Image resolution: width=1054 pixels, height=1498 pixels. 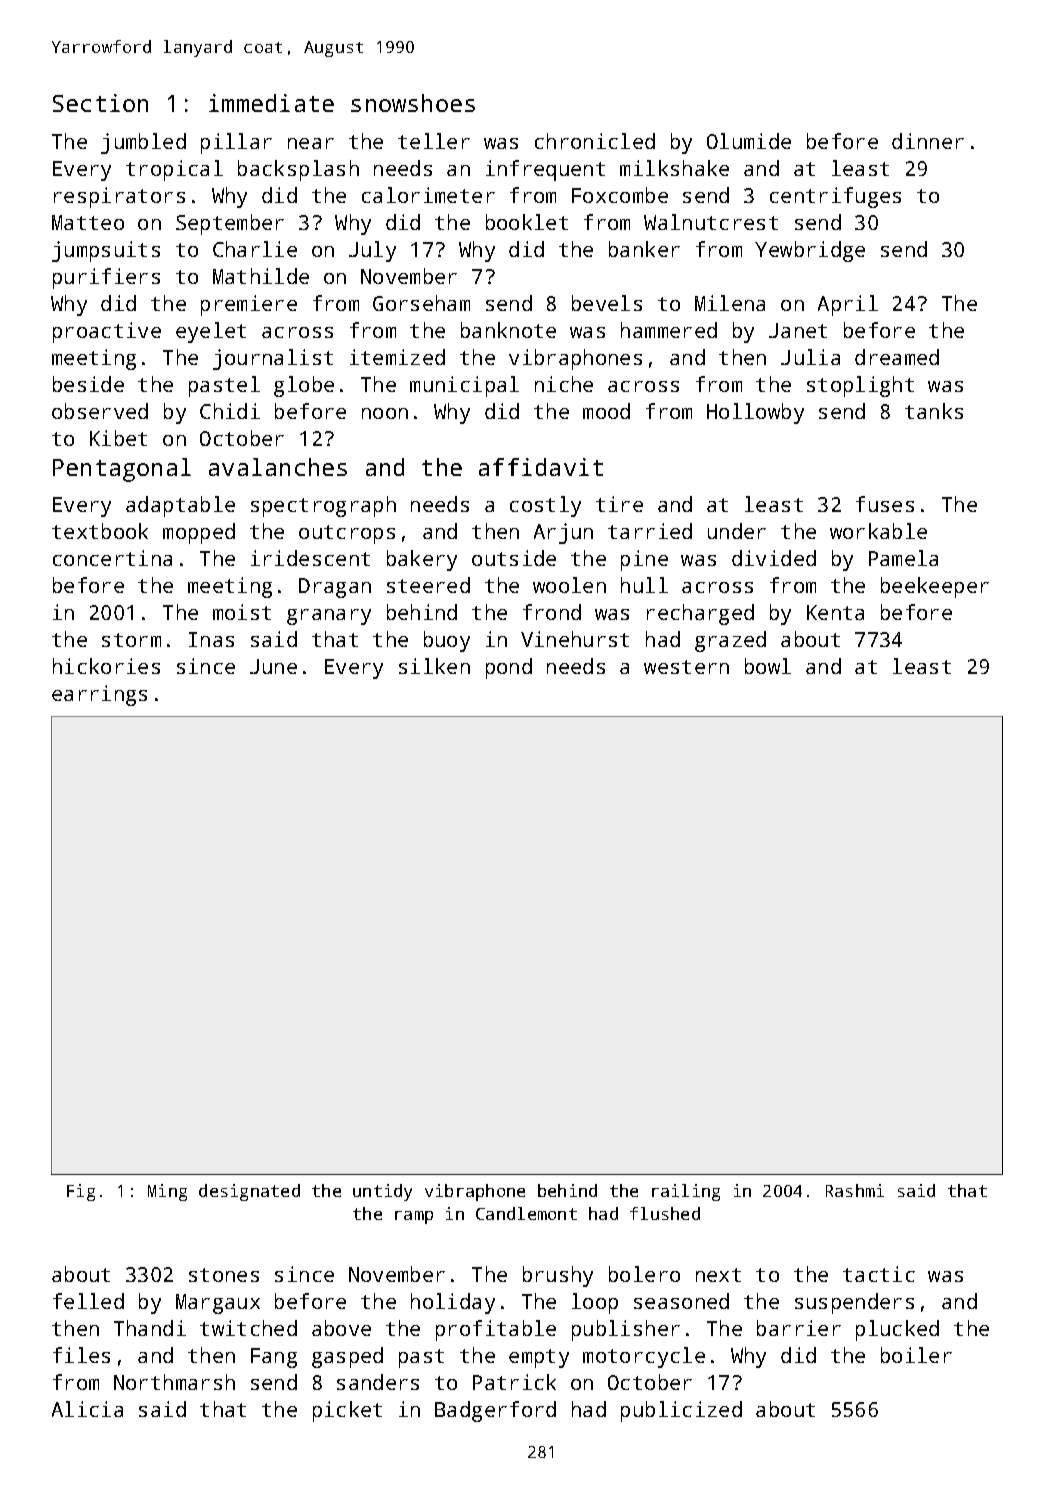 What do you see at coordinates (607, 303) in the screenshot?
I see `bevels` at bounding box center [607, 303].
